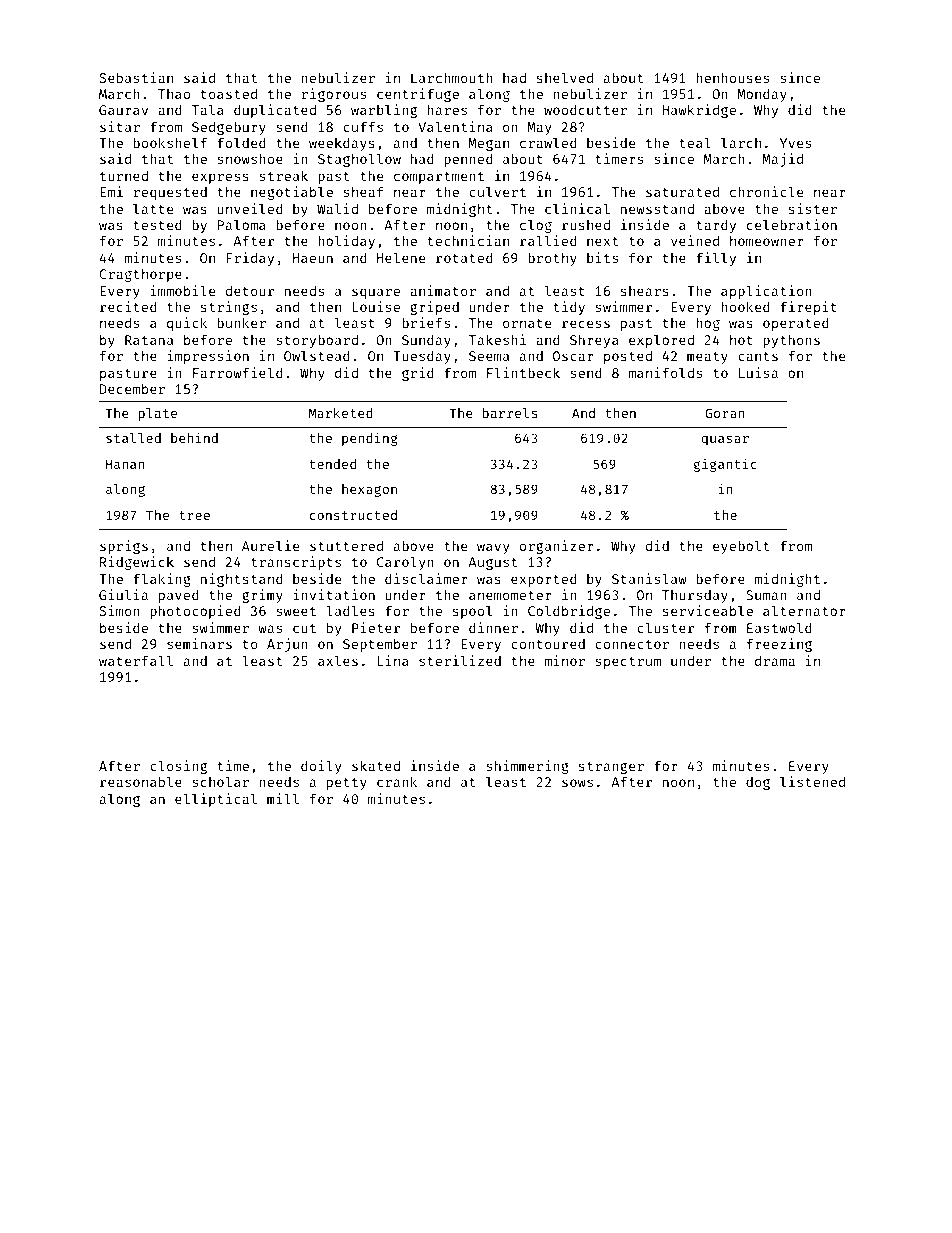 The height and width of the document is (1233, 952). What do you see at coordinates (241, 142) in the document?
I see `folded` at bounding box center [241, 142].
